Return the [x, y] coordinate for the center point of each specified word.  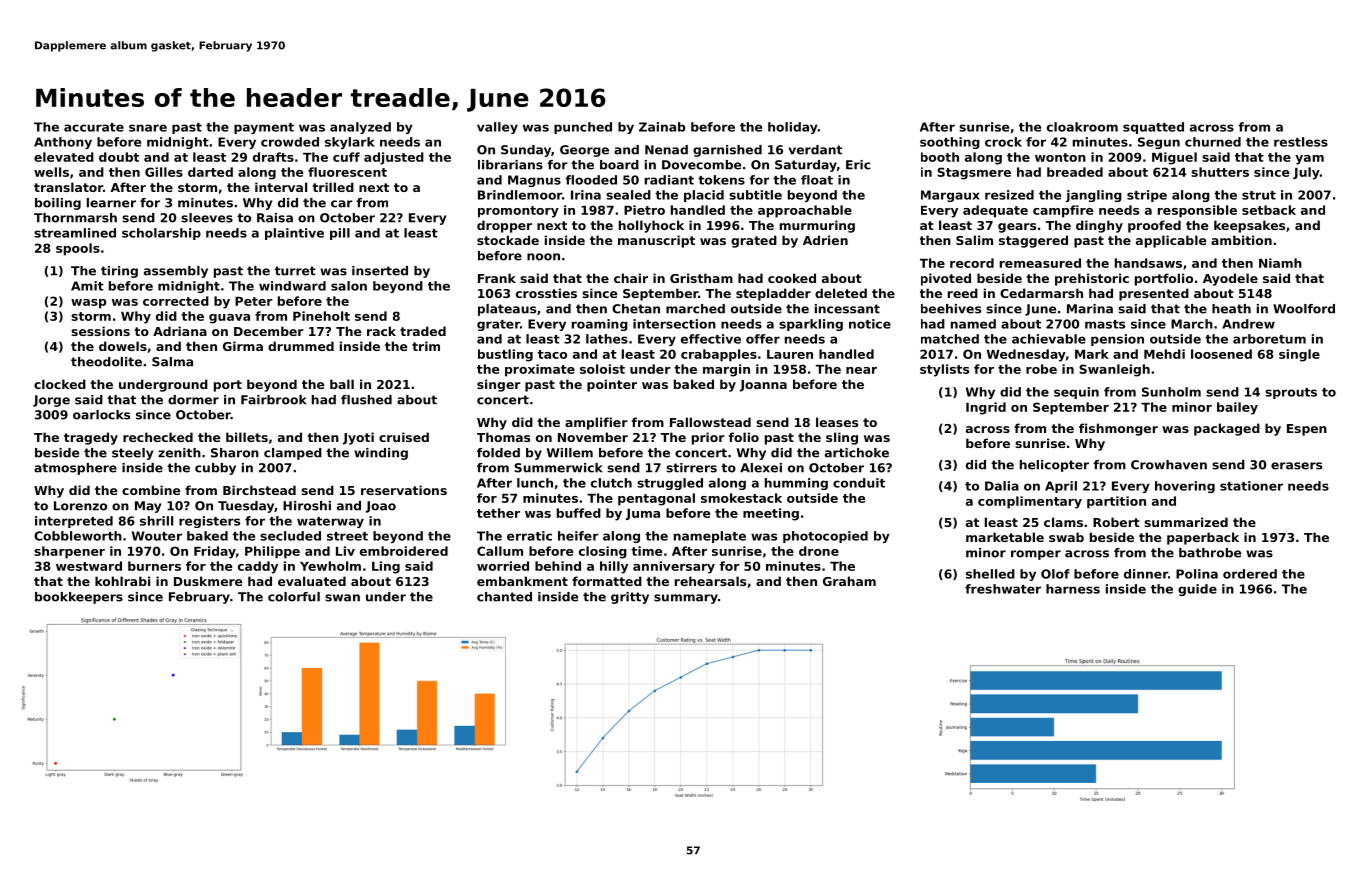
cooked [792, 278]
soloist [602, 369]
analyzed [360, 128]
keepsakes [1249, 226]
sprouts [1291, 393]
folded [498, 453]
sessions [100, 331]
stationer [1251, 486]
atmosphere [75, 469]
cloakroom [1082, 127]
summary [686, 599]
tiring [119, 272]
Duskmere [208, 581]
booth [940, 157]
